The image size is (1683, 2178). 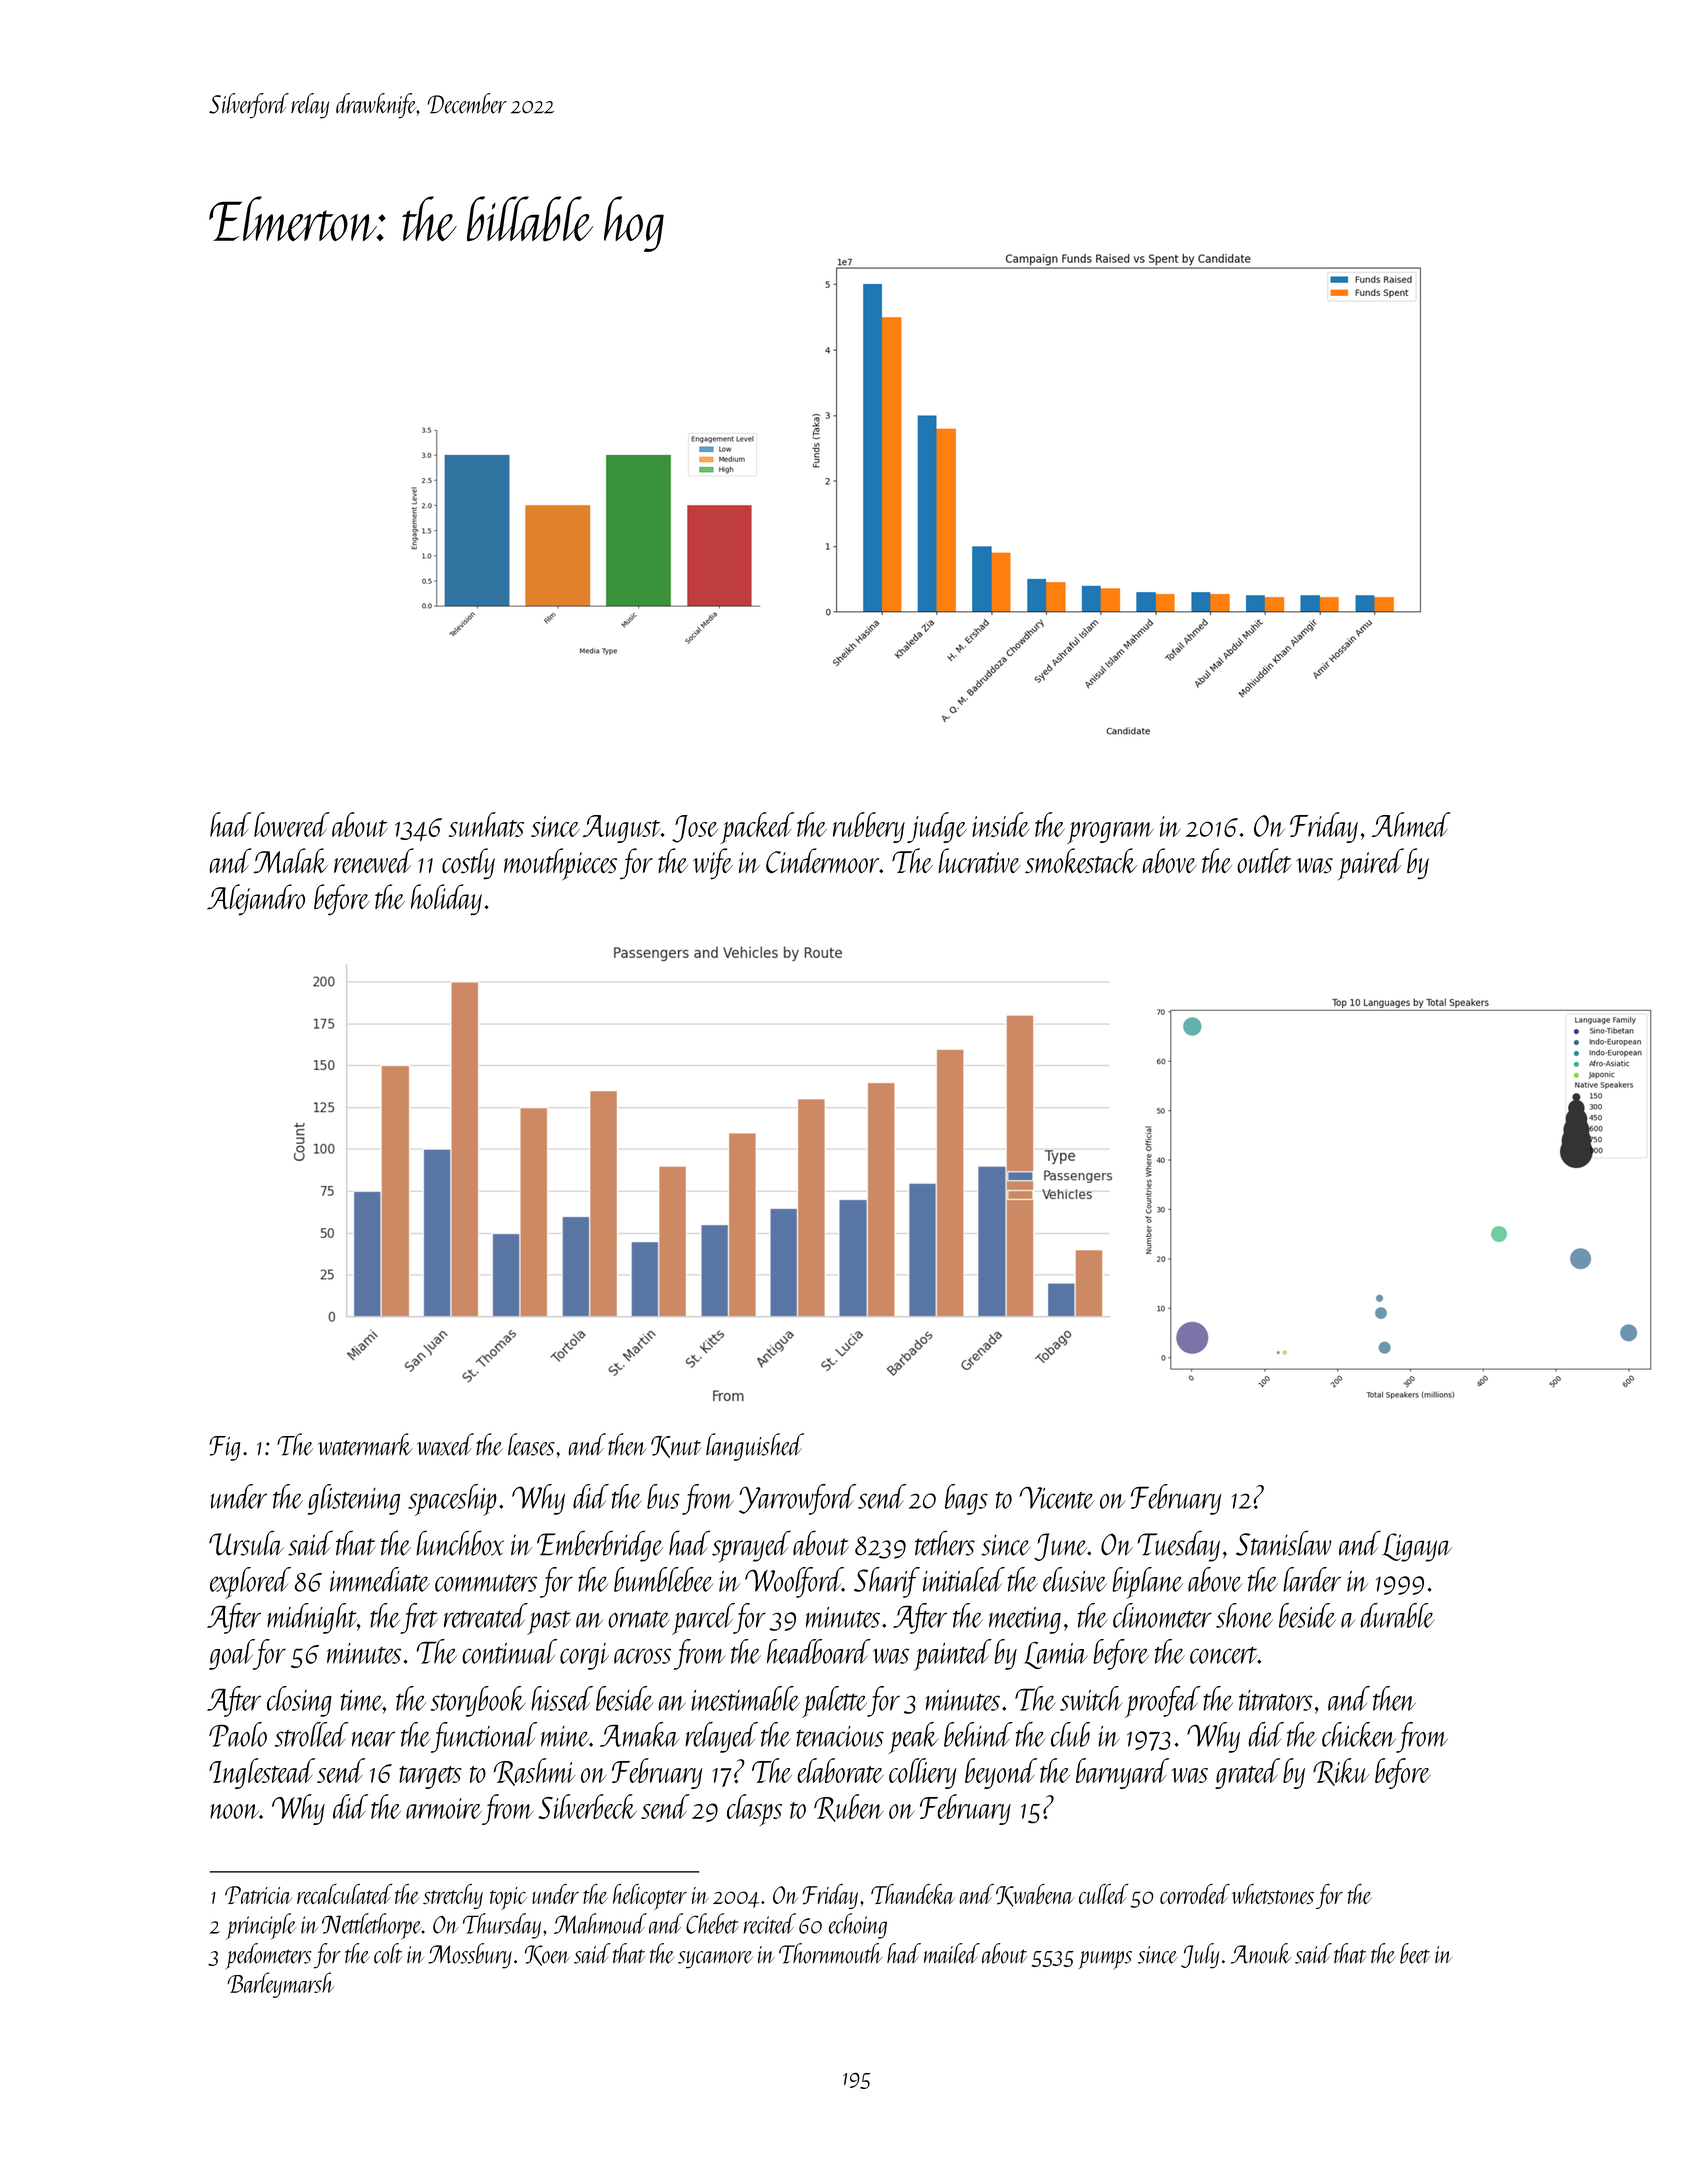 I want to click on sunhats, so click(x=486, y=824).
